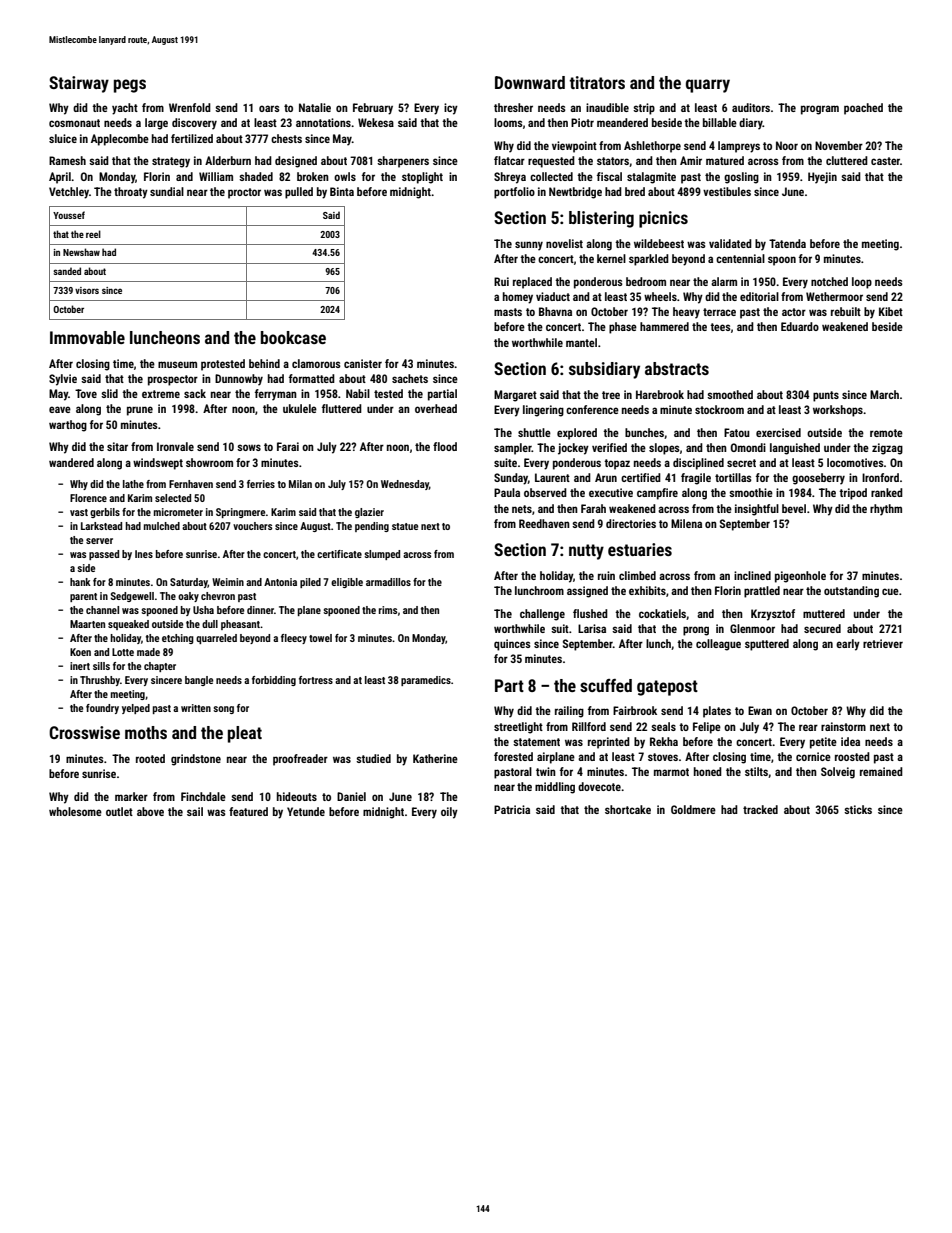  What do you see at coordinates (125, 109) in the image?
I see `yacht` at bounding box center [125, 109].
